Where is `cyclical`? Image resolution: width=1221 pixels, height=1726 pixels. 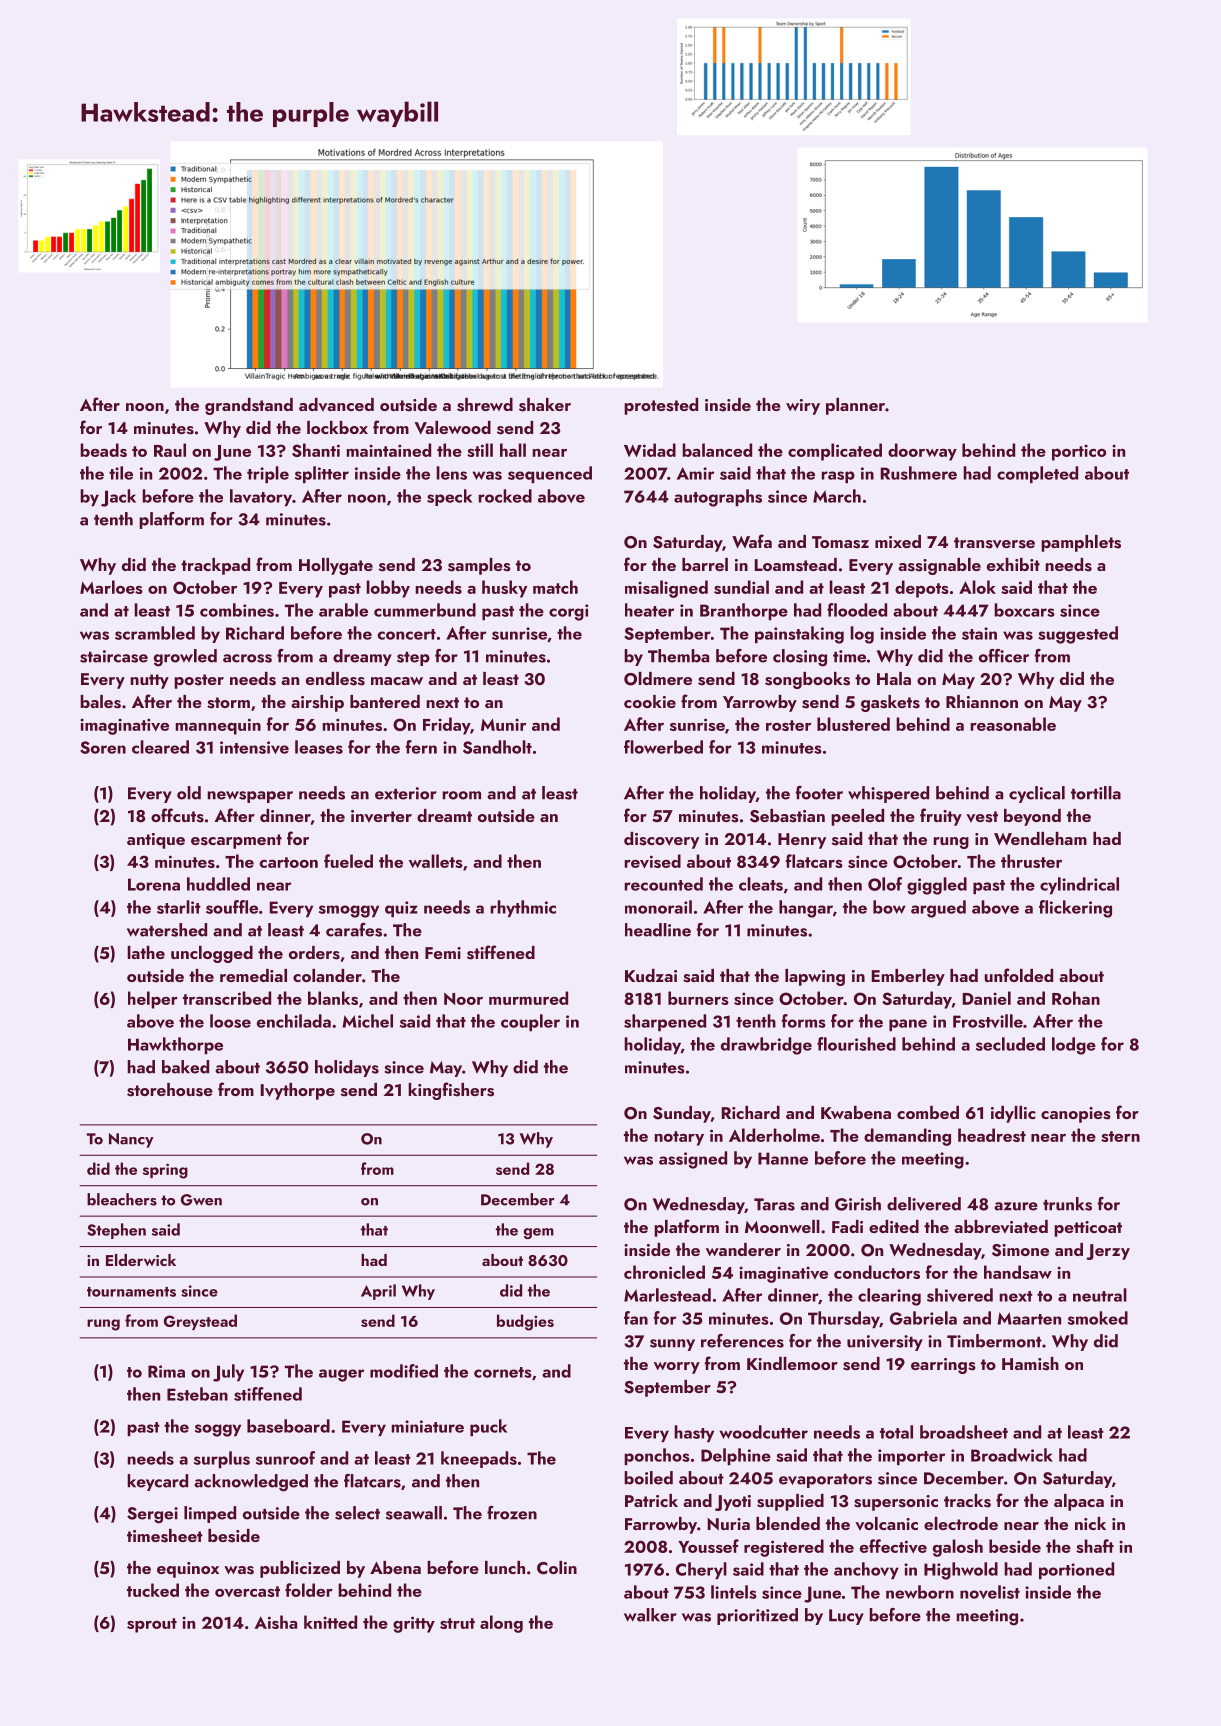 cyclical is located at coordinates (1037, 794).
